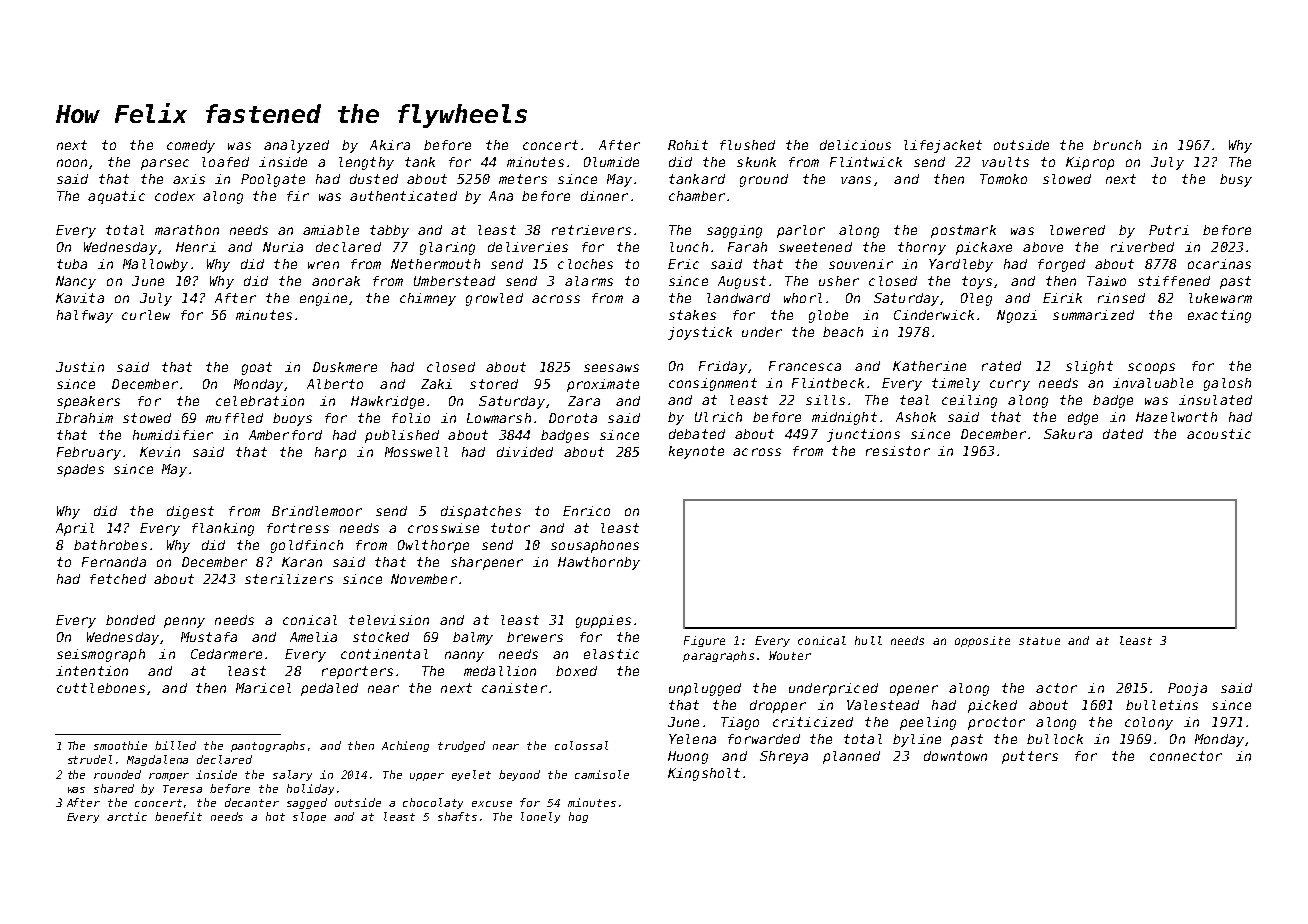 The height and width of the screenshot is (924, 1308). What do you see at coordinates (116, 197) in the screenshot?
I see `aquatic` at bounding box center [116, 197].
